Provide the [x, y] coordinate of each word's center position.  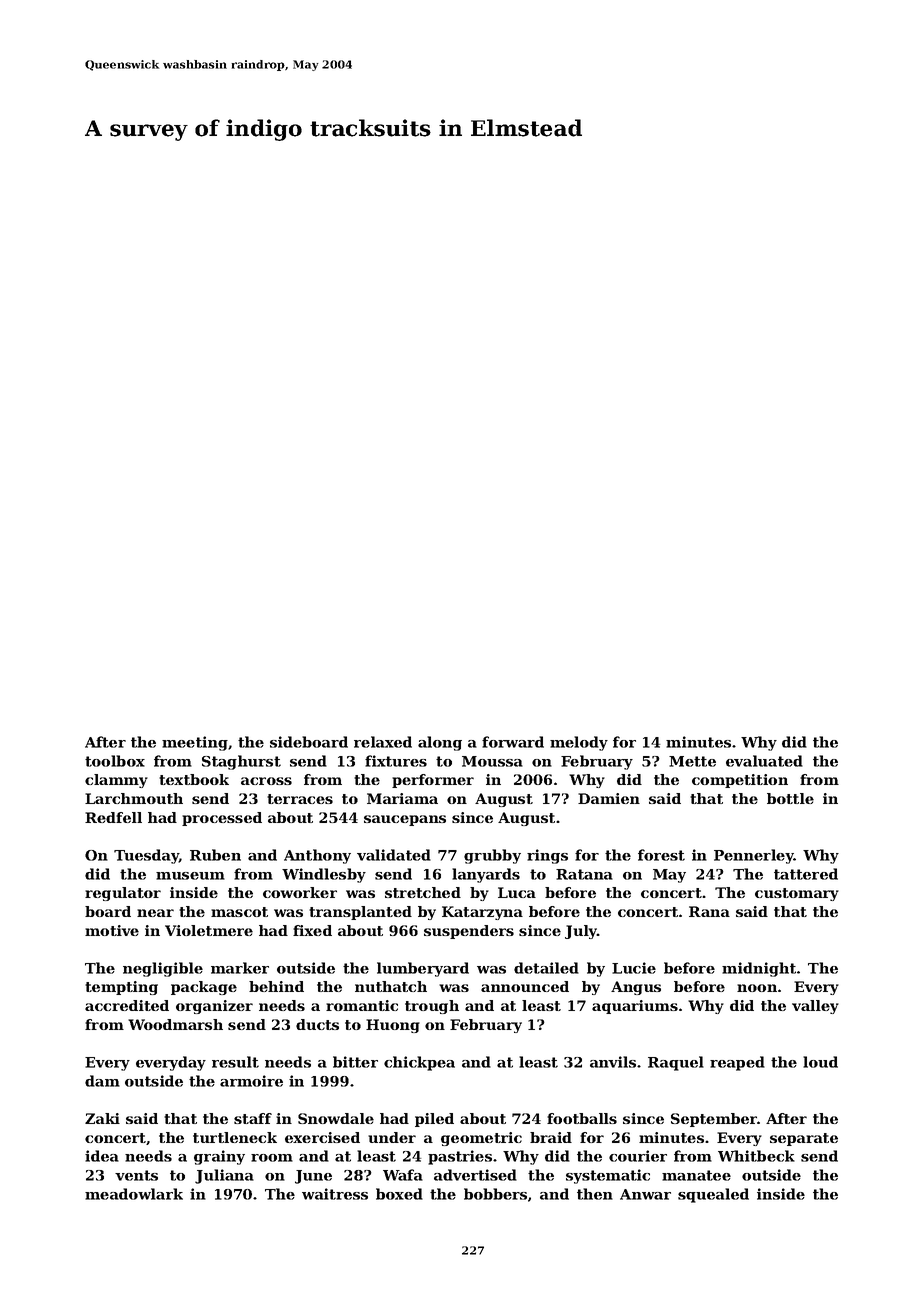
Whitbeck [756, 1156]
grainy [219, 1157]
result [235, 1062]
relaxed [383, 742]
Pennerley [754, 856]
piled [434, 1120]
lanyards [486, 875]
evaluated [764, 761]
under [392, 1137]
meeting [195, 743]
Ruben [215, 855]
